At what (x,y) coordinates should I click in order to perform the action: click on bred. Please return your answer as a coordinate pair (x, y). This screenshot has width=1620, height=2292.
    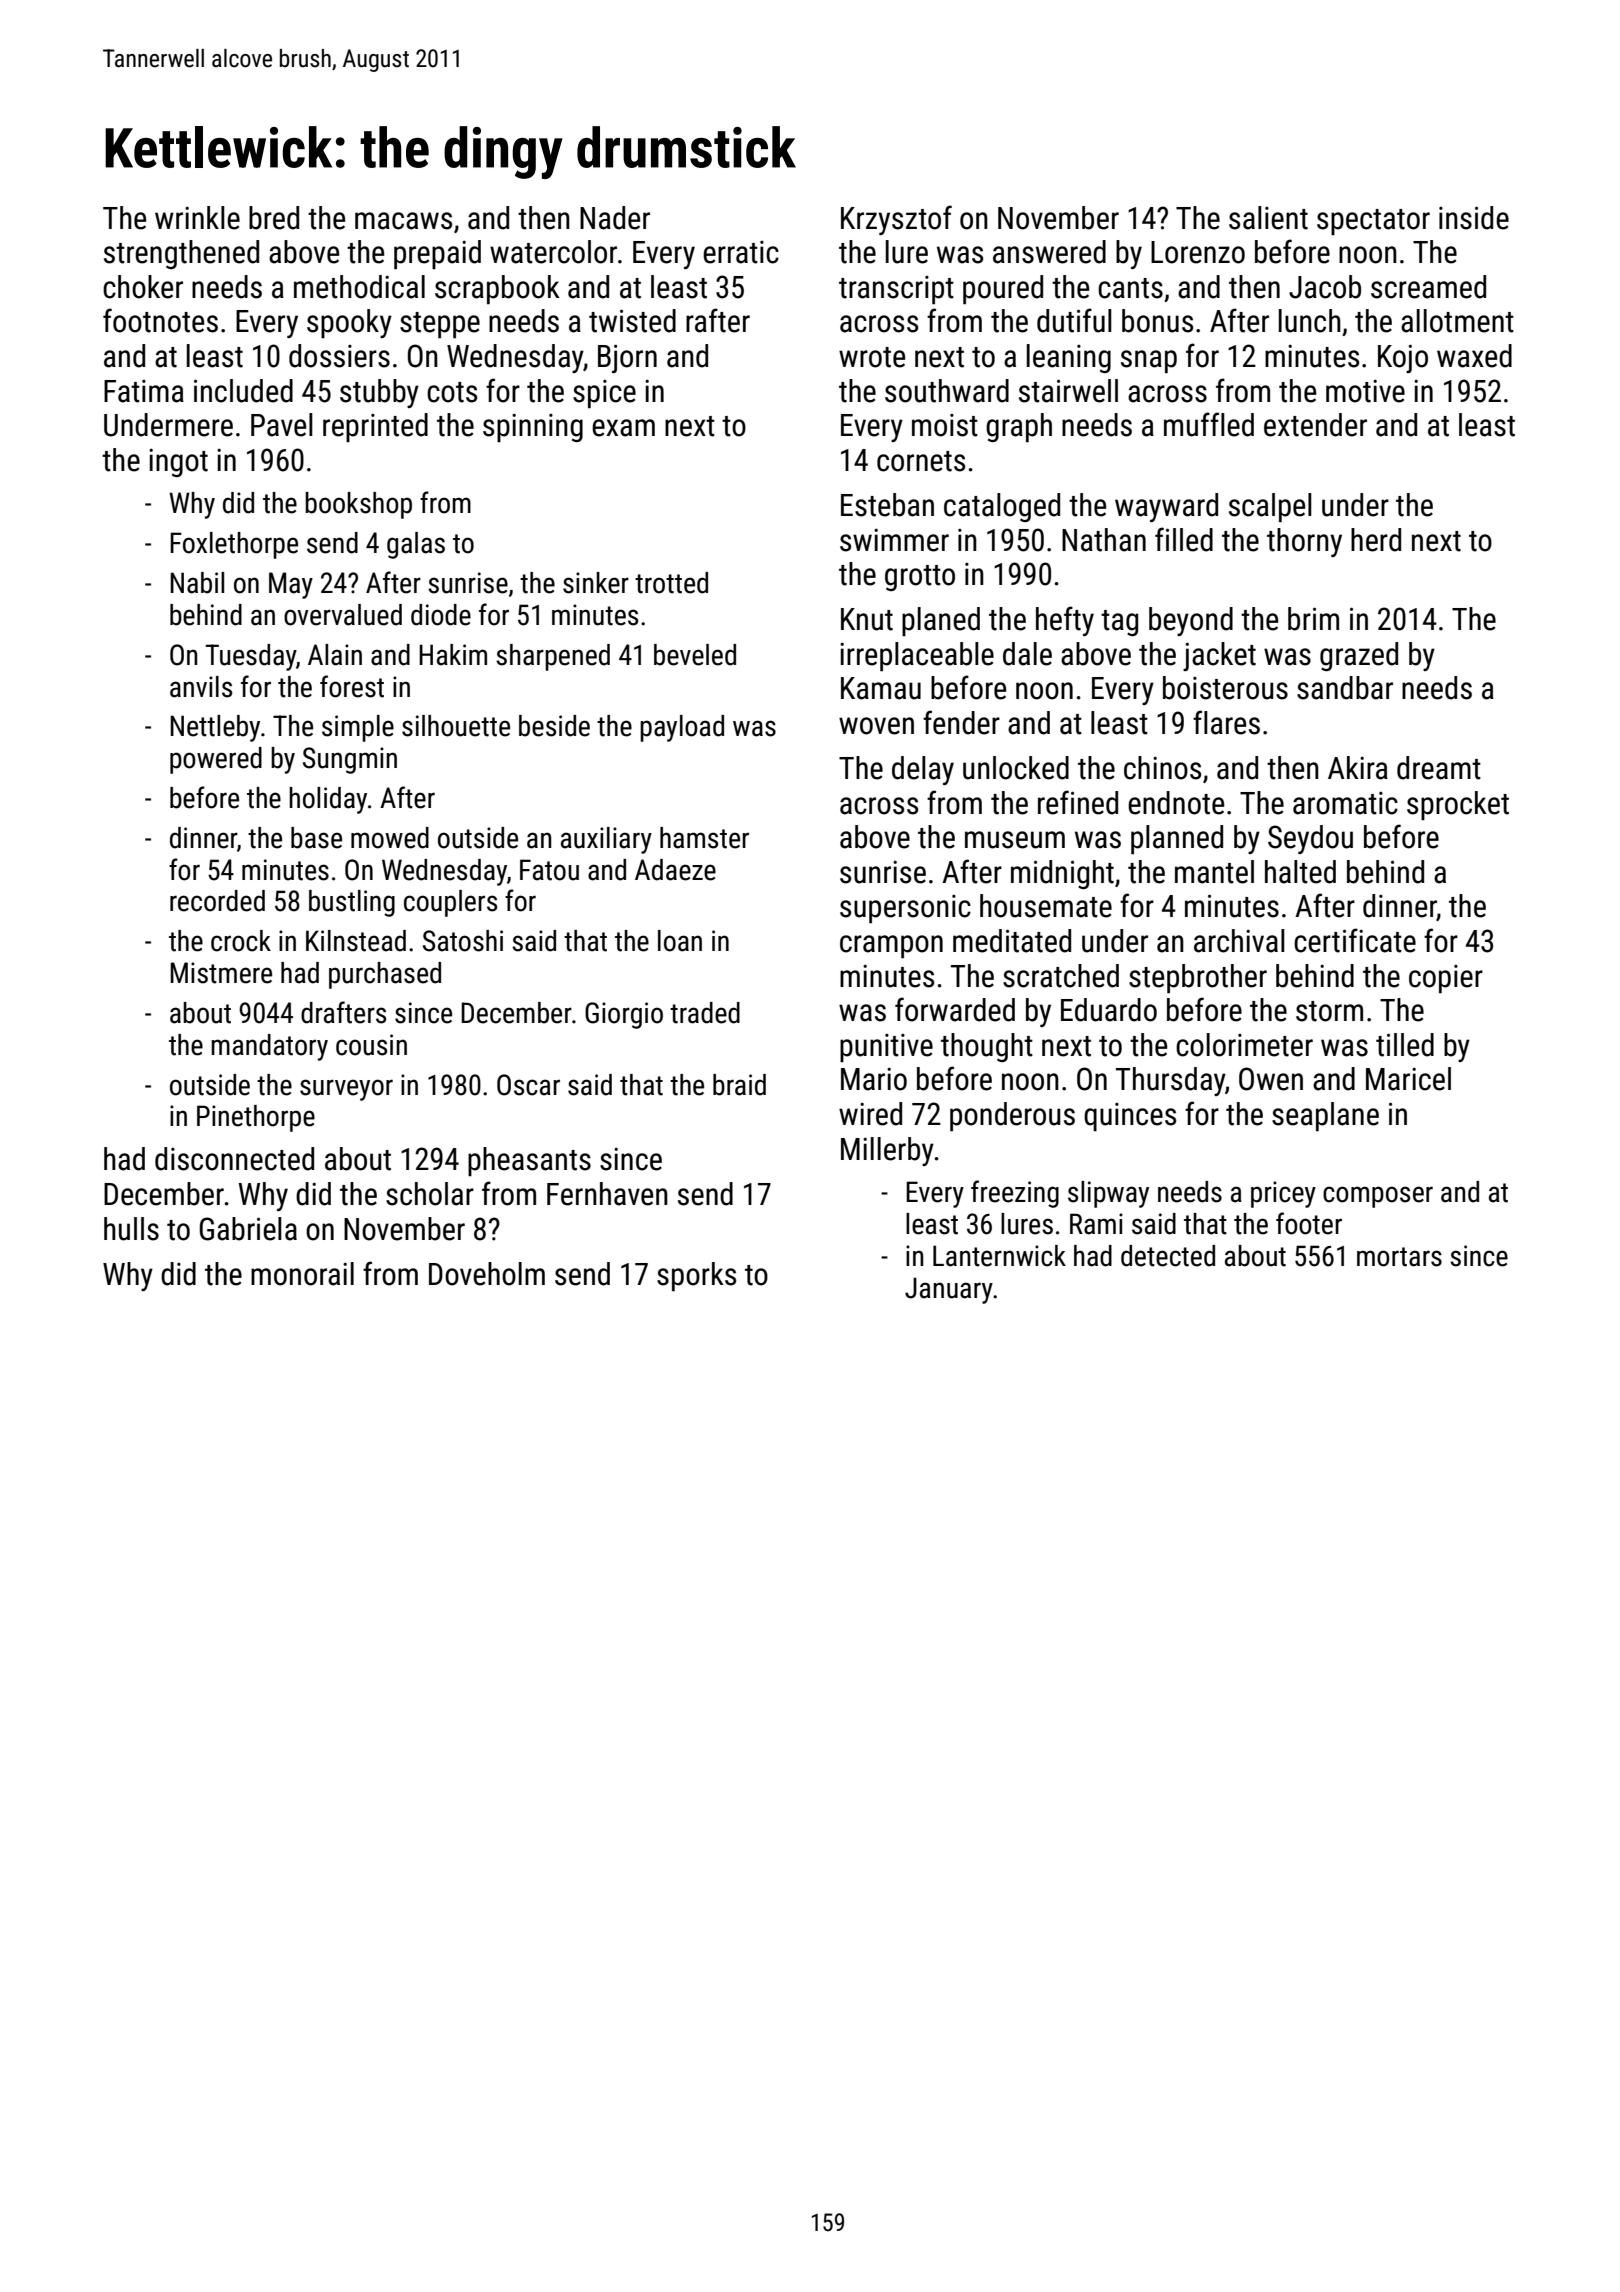
    Looking at the image, I should click on (274, 218).
